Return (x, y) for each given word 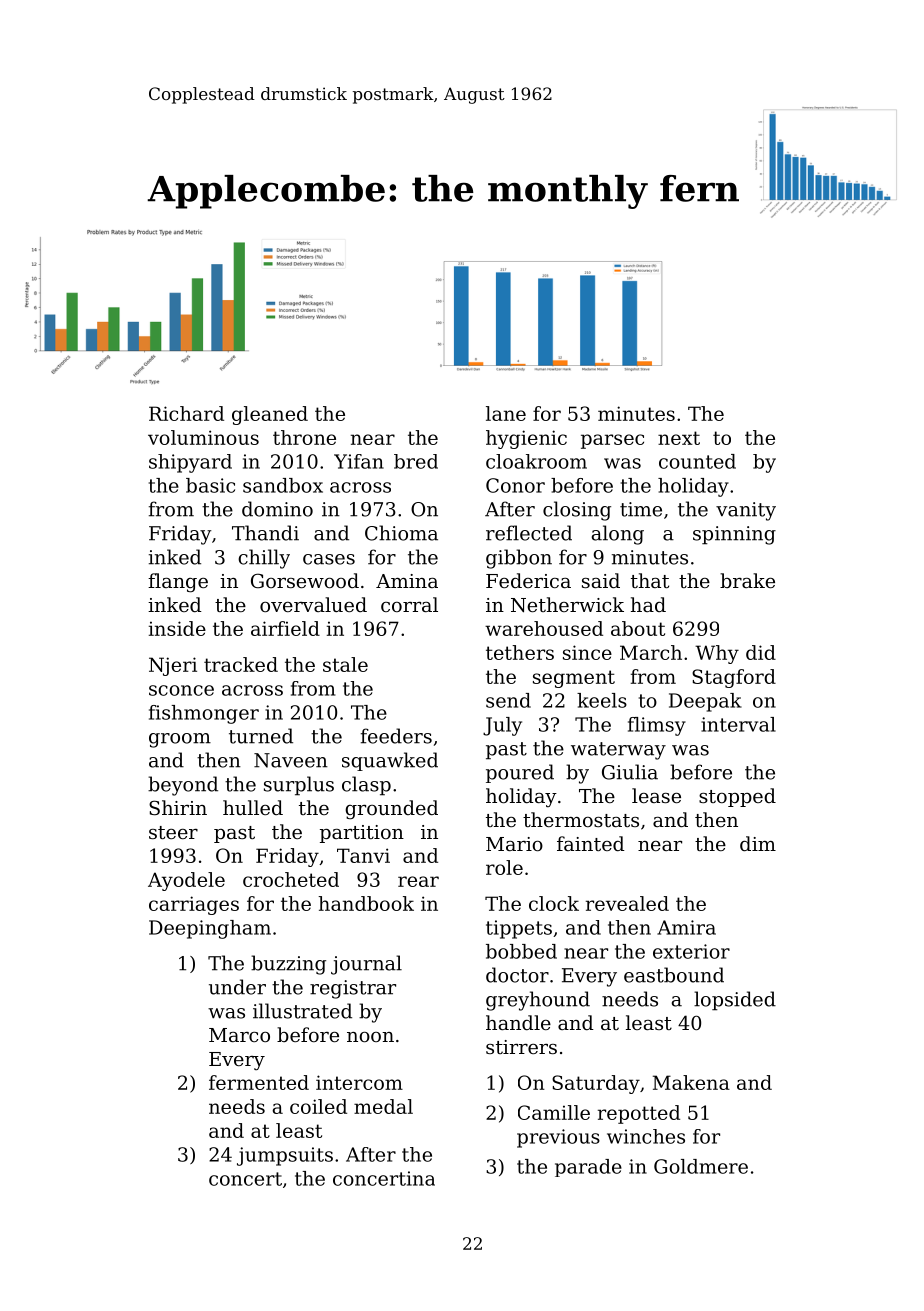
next (679, 438)
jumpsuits (285, 1156)
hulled (253, 807)
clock (554, 903)
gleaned (270, 415)
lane (506, 413)
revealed (627, 903)
